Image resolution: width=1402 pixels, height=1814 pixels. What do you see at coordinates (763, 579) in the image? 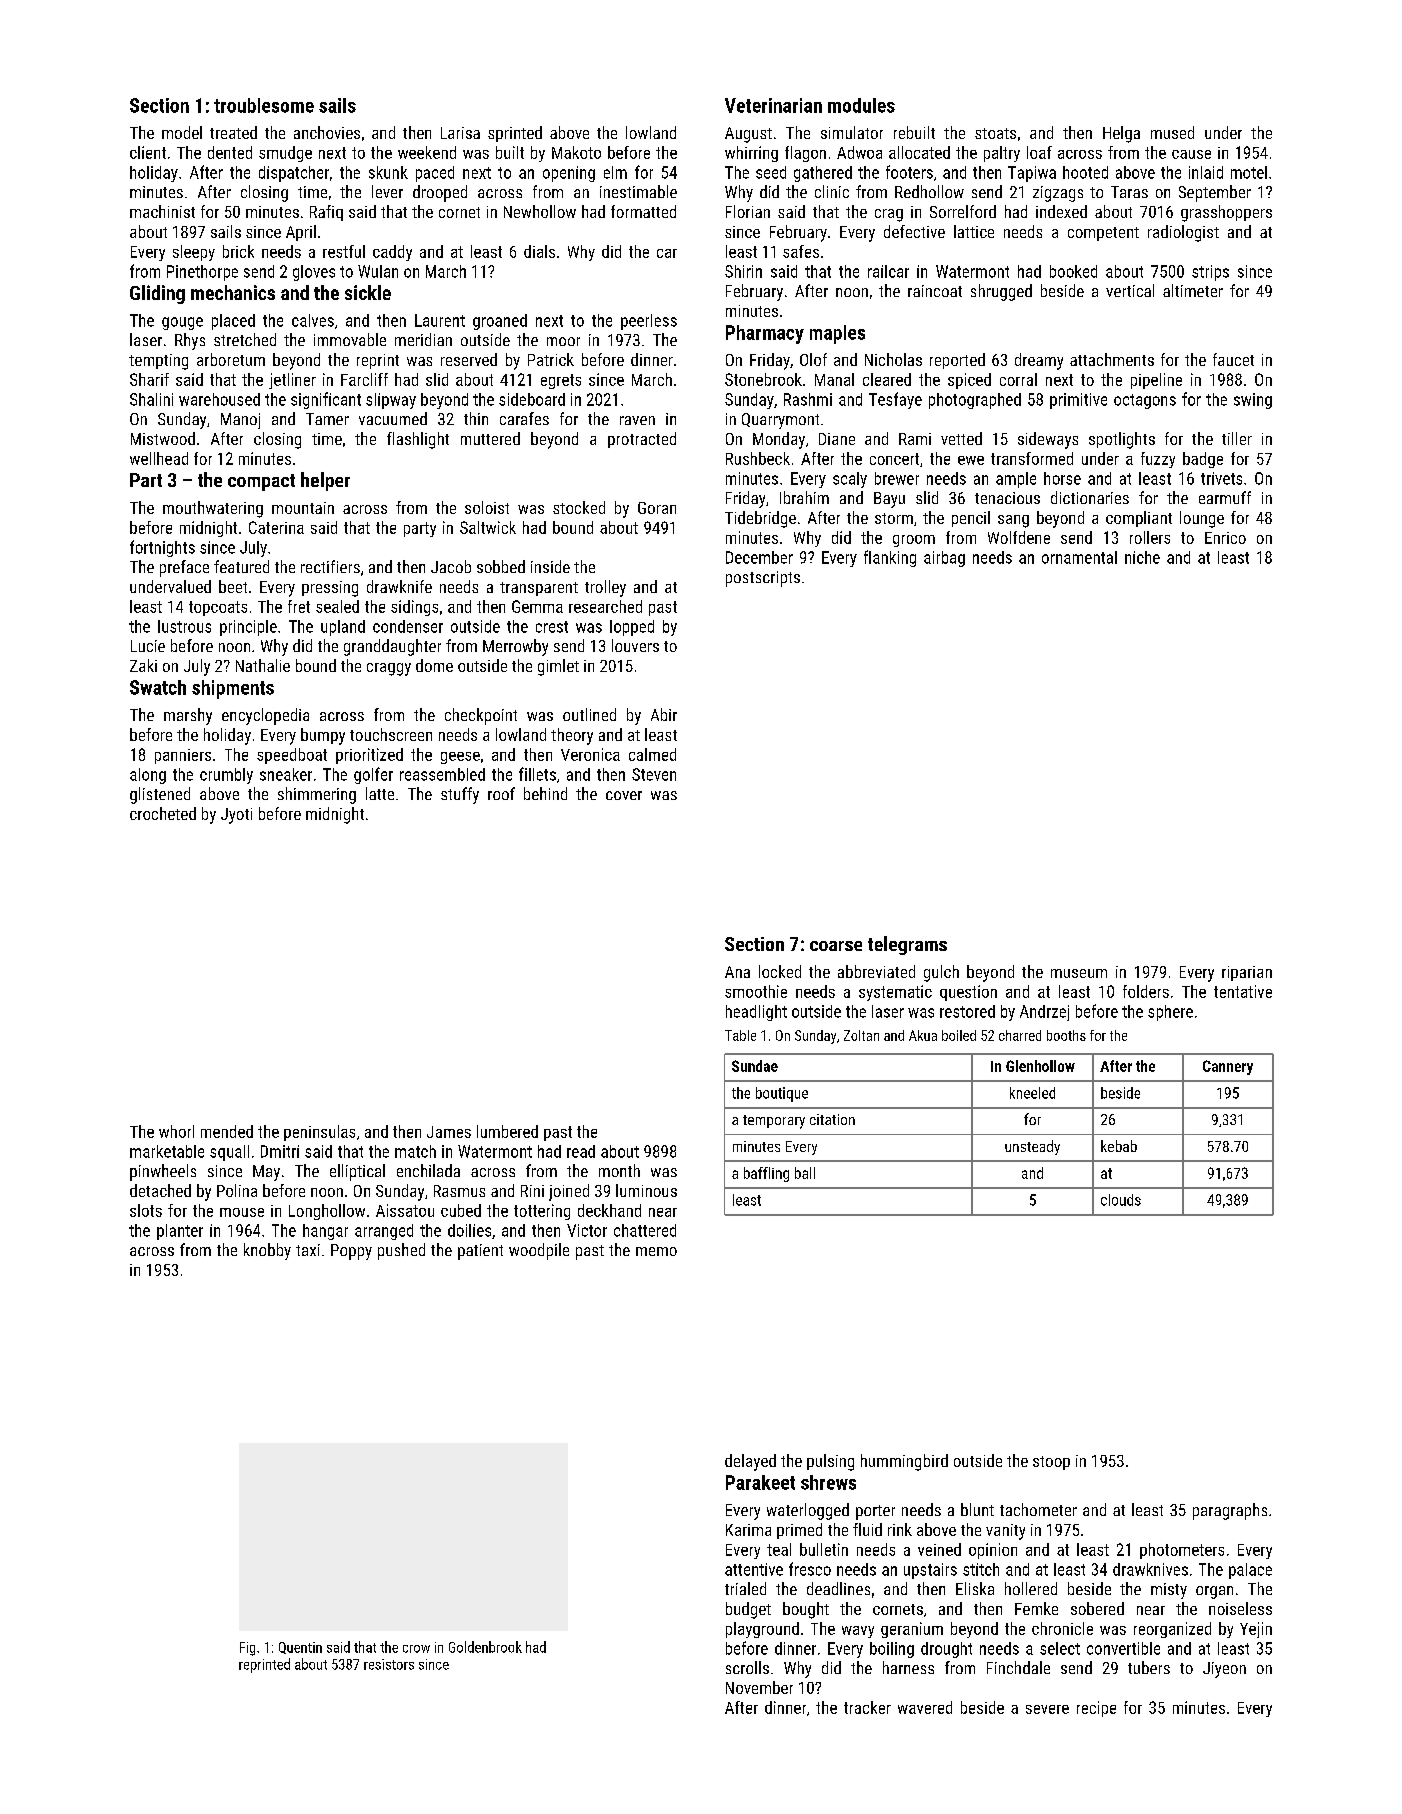
I see `postscripts` at bounding box center [763, 579].
